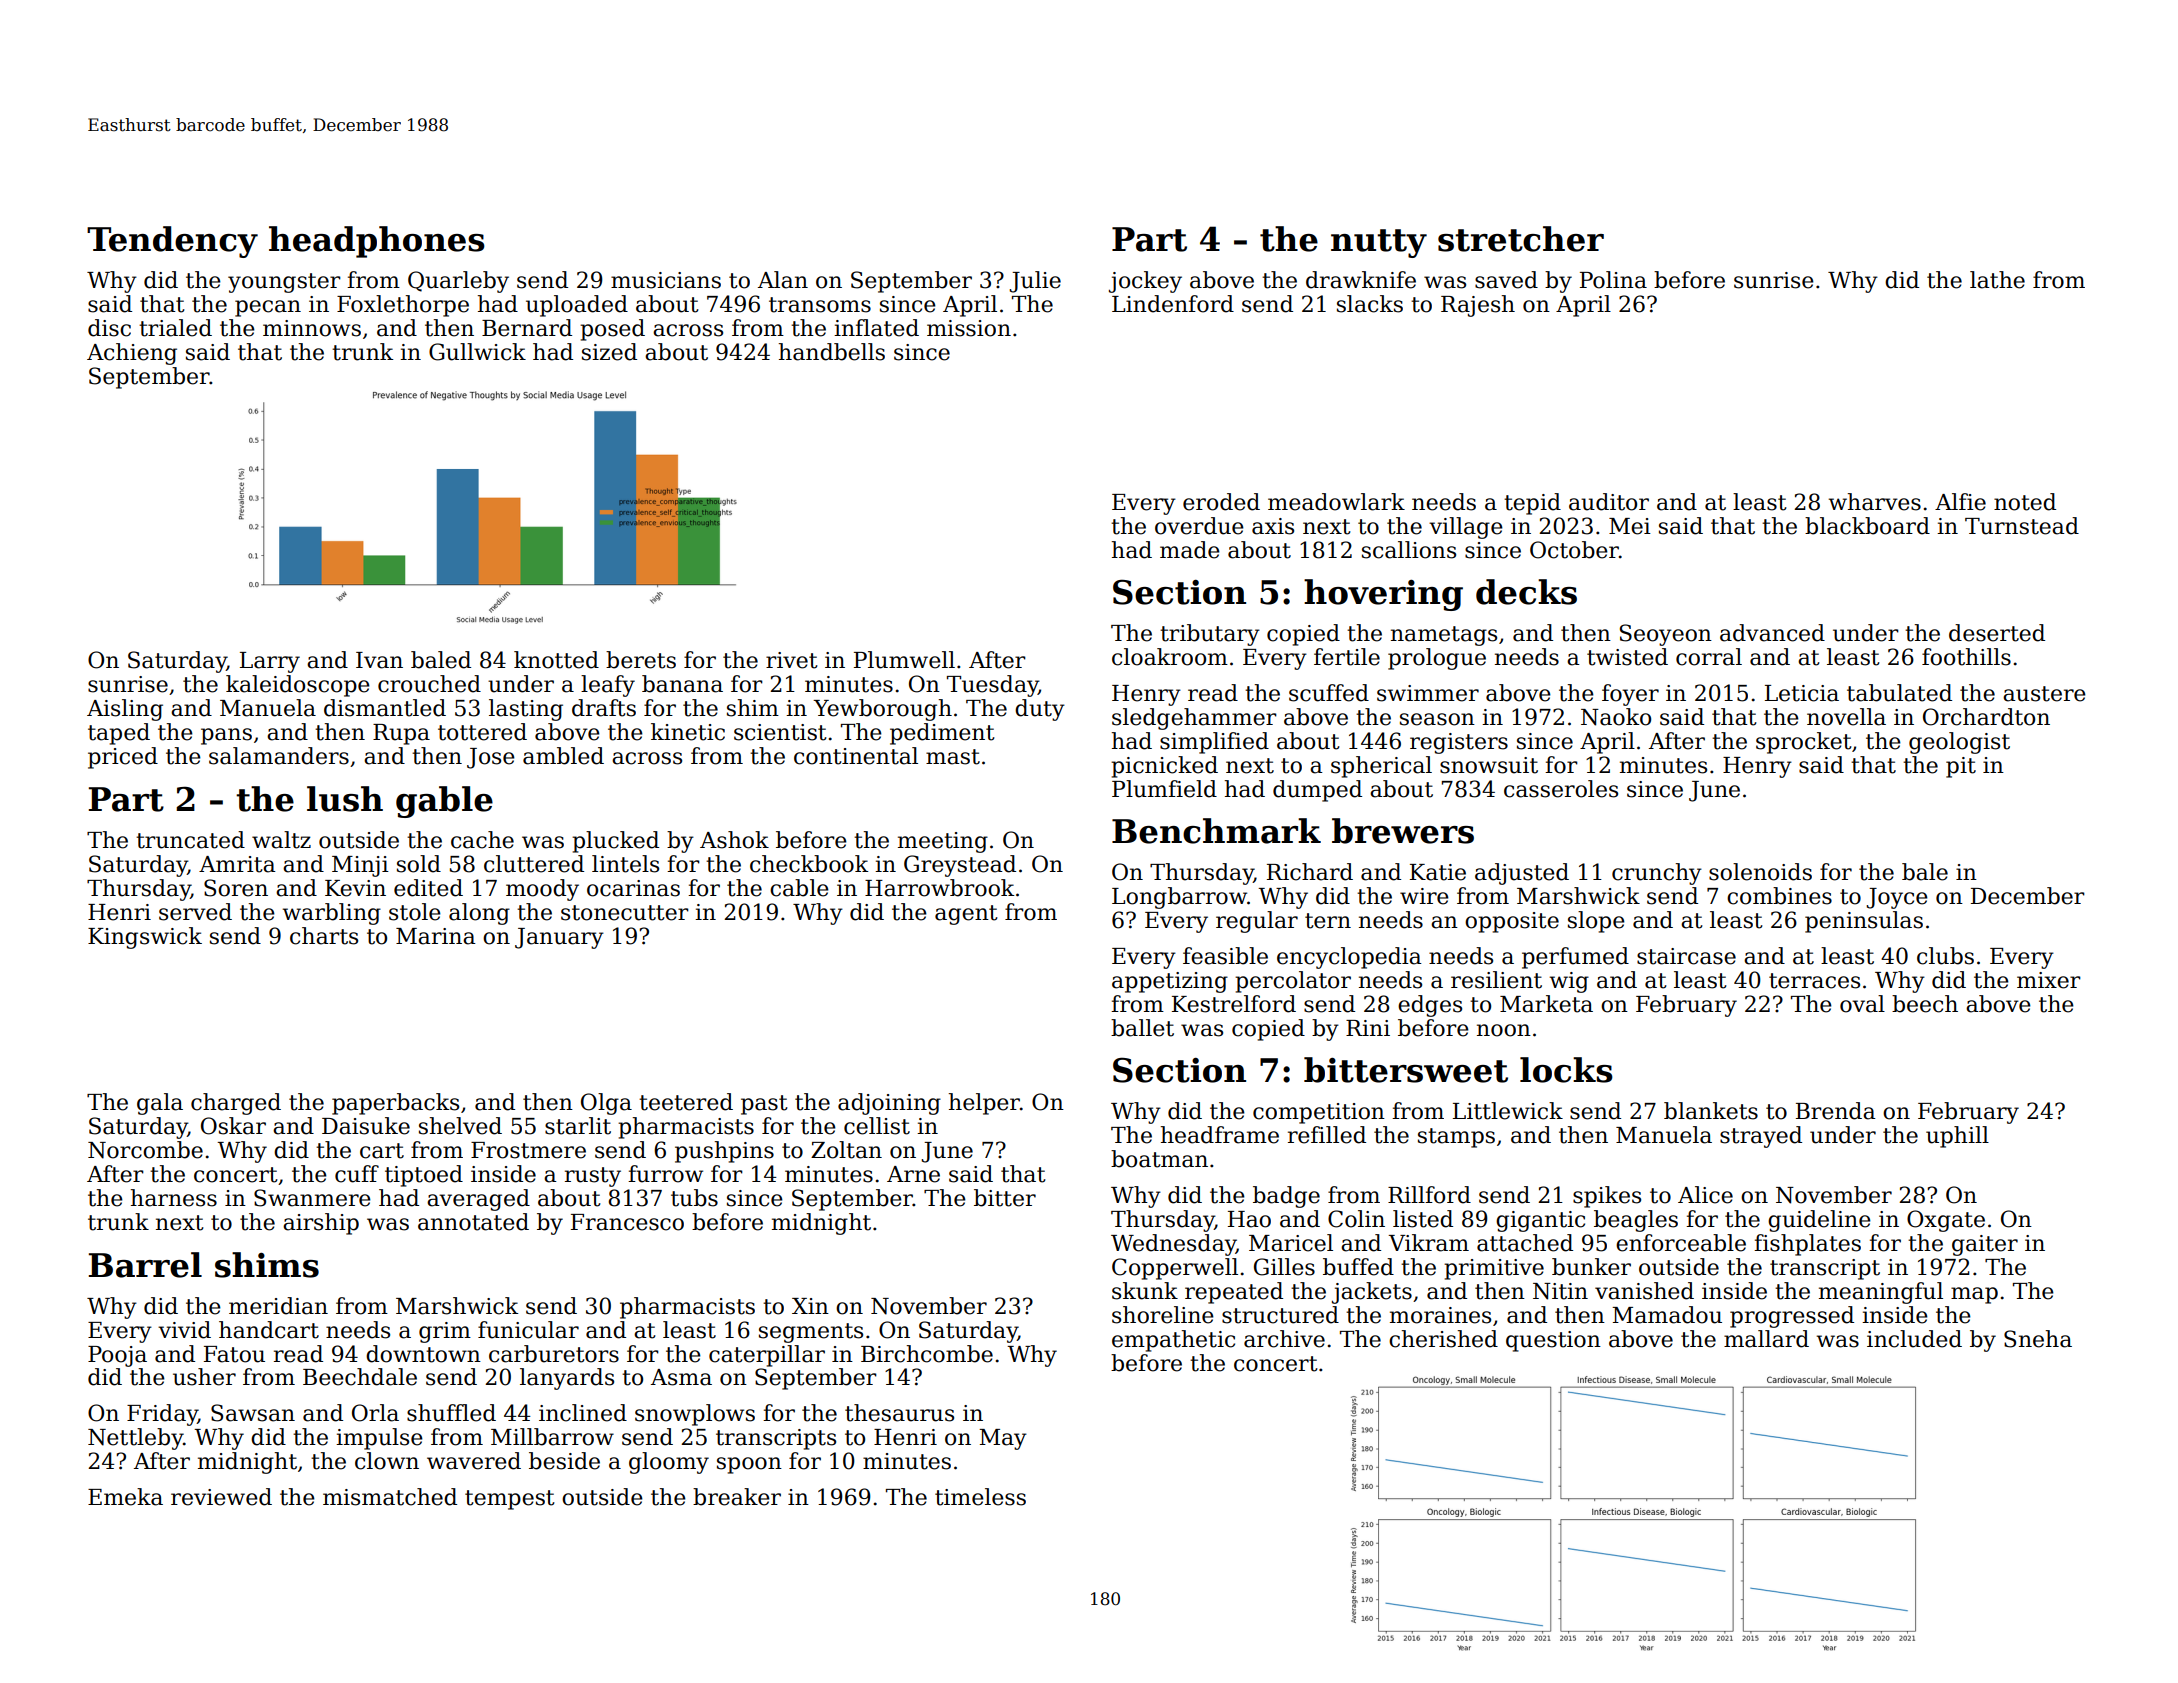  I want to click on competition, so click(1319, 1113).
